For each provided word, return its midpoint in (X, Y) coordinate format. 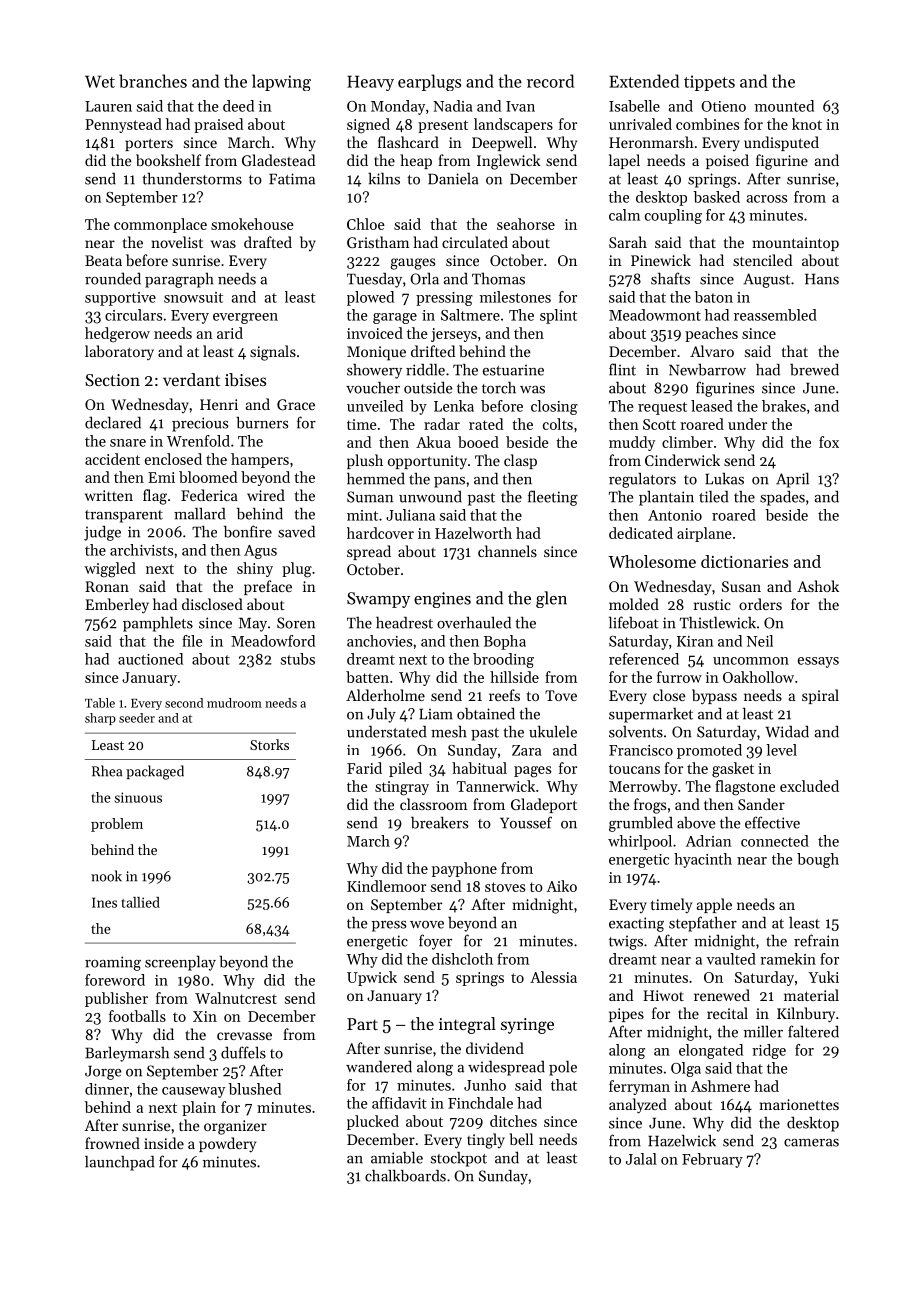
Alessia (553, 977)
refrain (816, 940)
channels (507, 551)
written (109, 495)
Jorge (103, 1073)
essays (818, 662)
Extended (644, 81)
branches (153, 81)
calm (624, 215)
